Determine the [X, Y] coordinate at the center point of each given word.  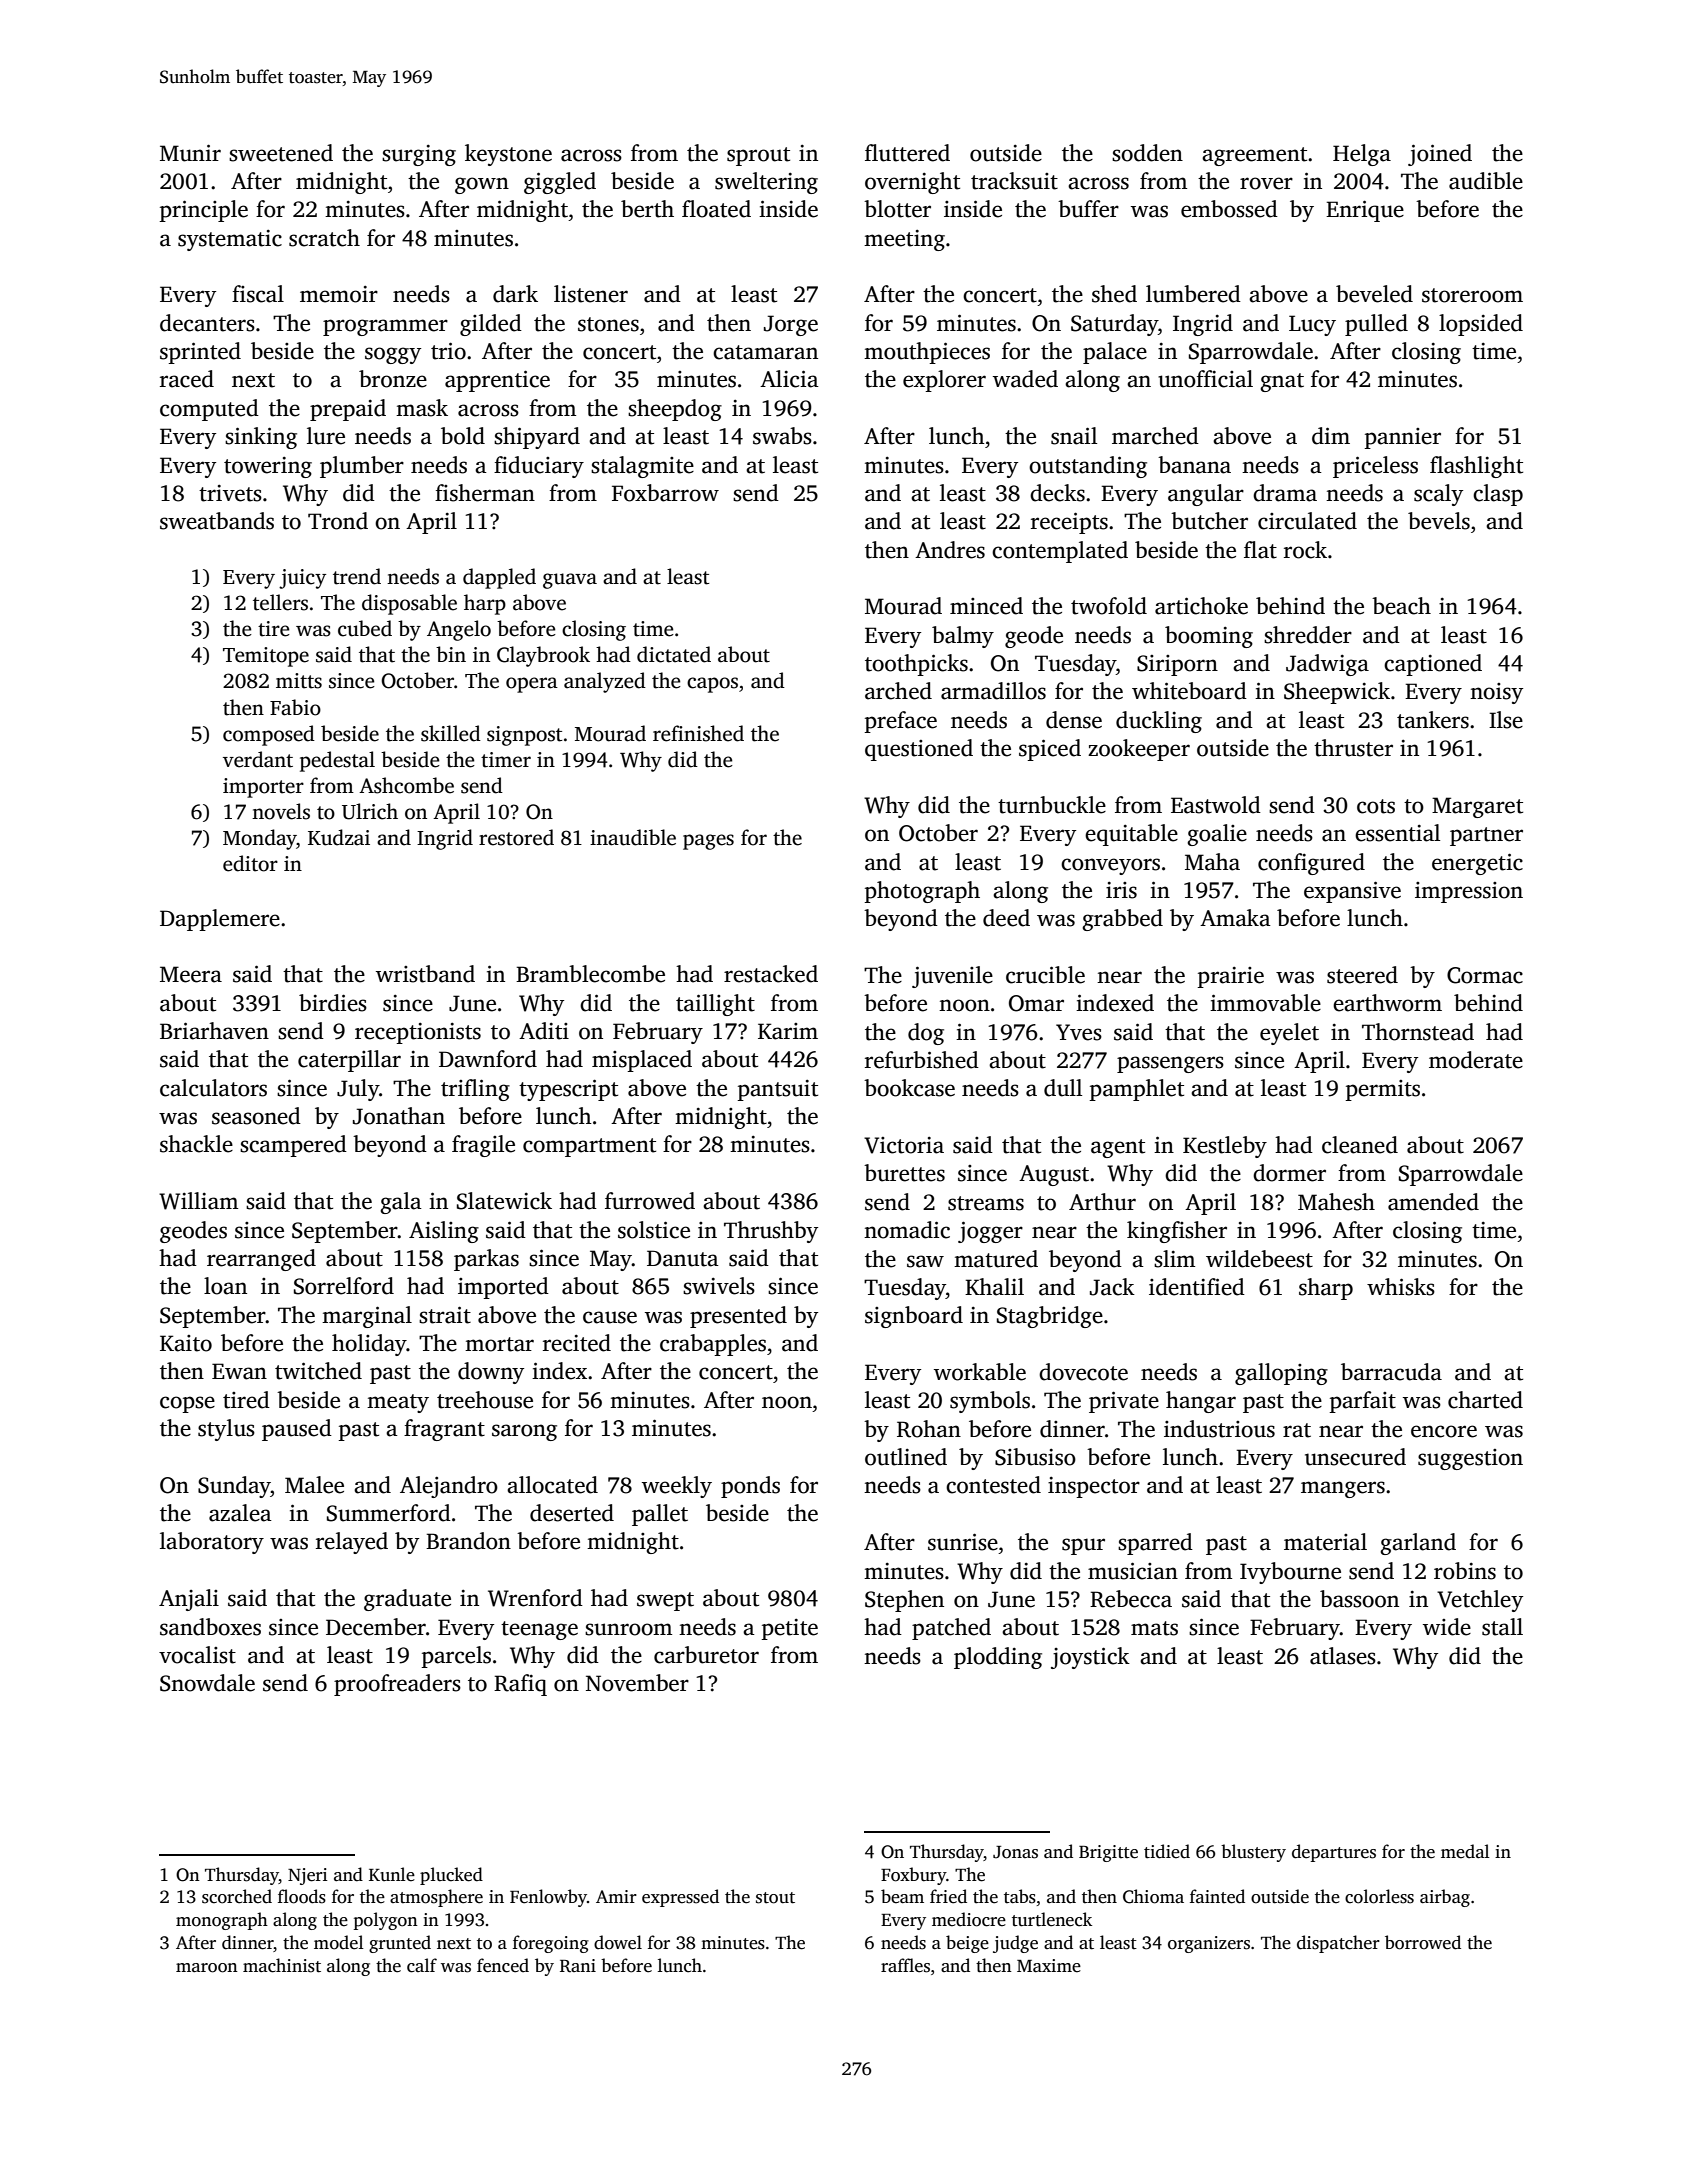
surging [419, 155]
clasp [1498, 495]
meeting [904, 240]
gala [401, 1203]
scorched [237, 1896]
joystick [1090, 1658]
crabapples [713, 1345]
